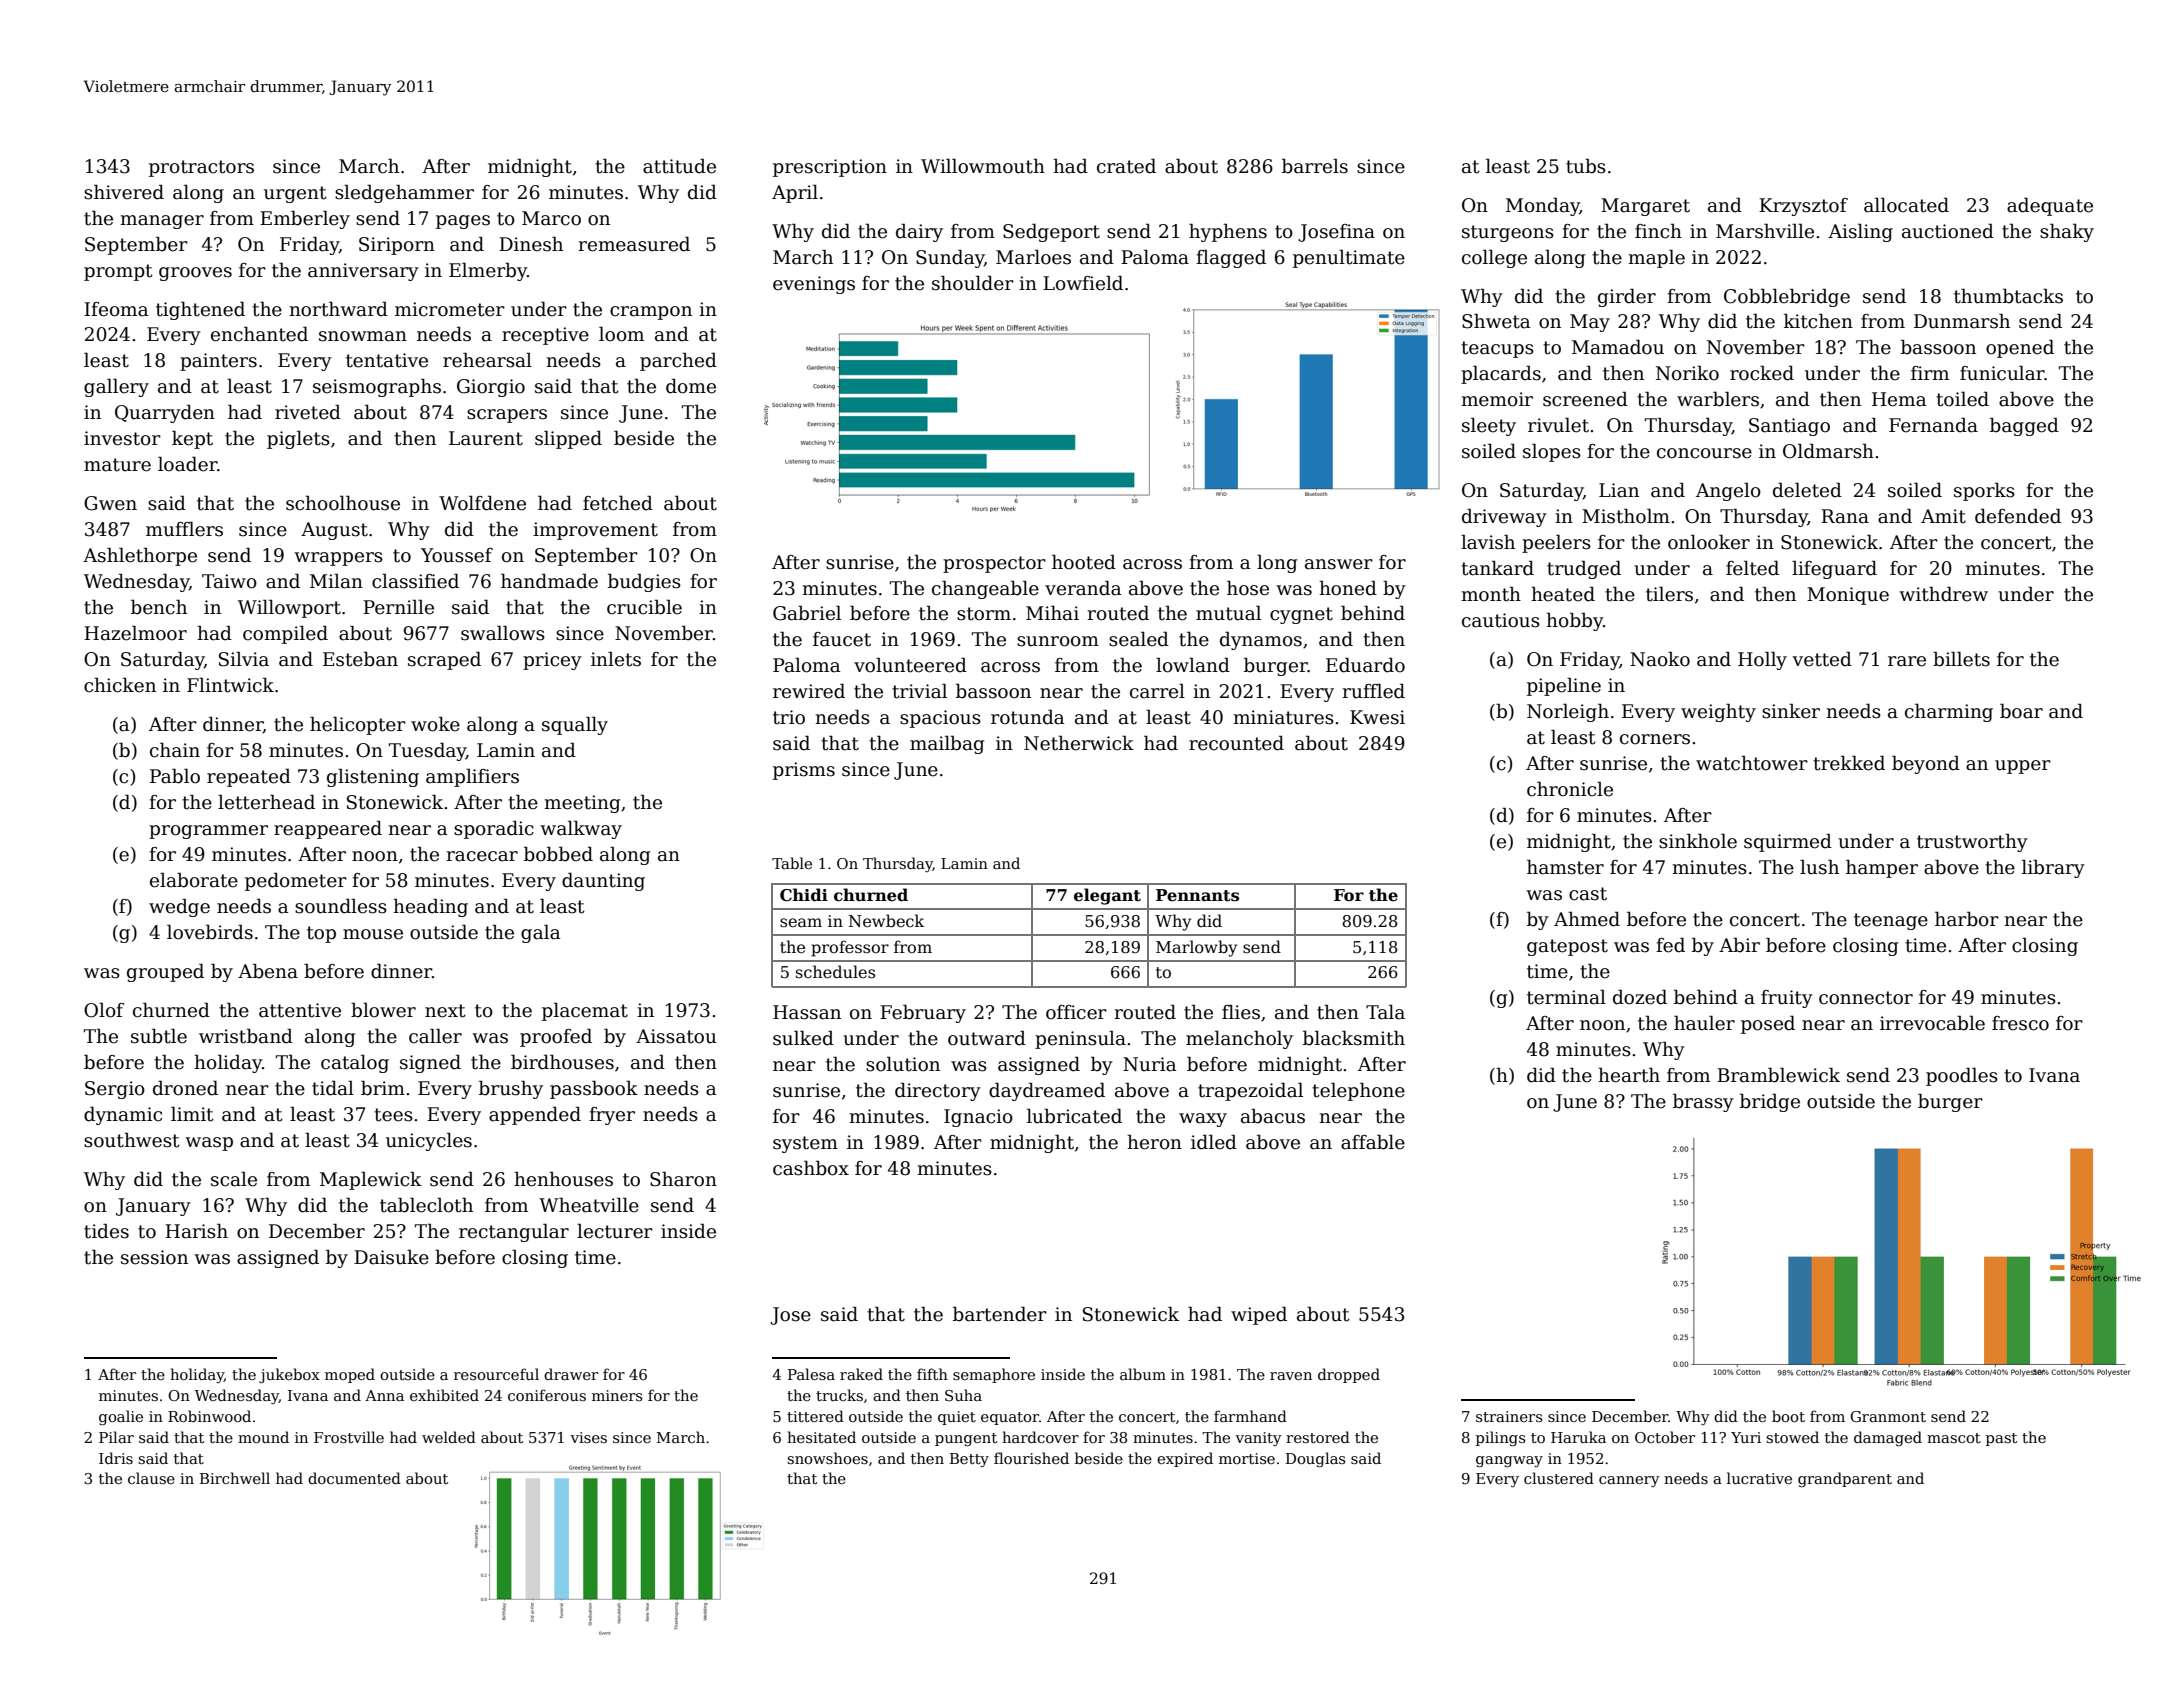  What do you see at coordinates (208, 832) in the screenshot?
I see `programmer` at bounding box center [208, 832].
